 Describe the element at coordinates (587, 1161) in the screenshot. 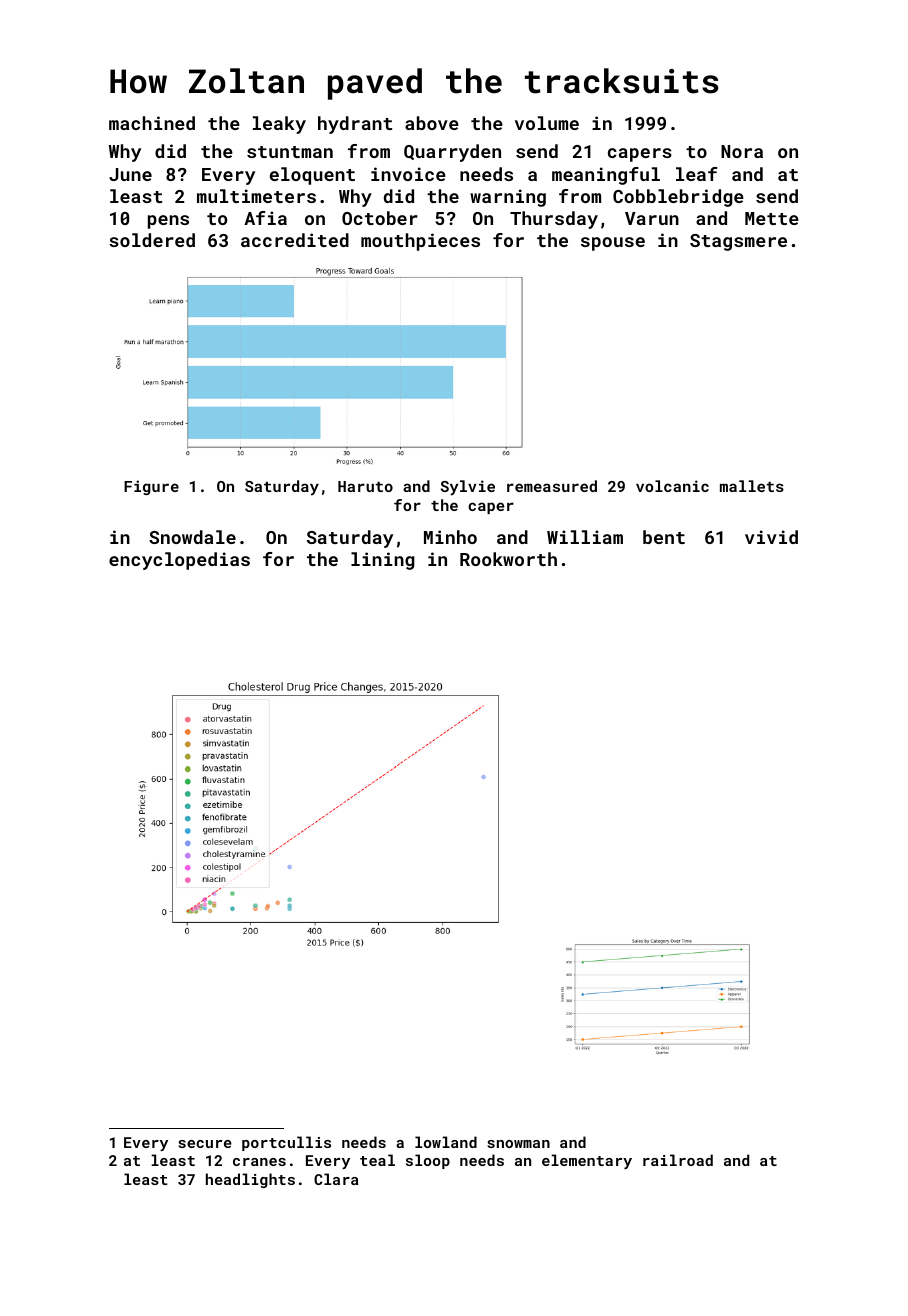

I see `elementary` at that location.
